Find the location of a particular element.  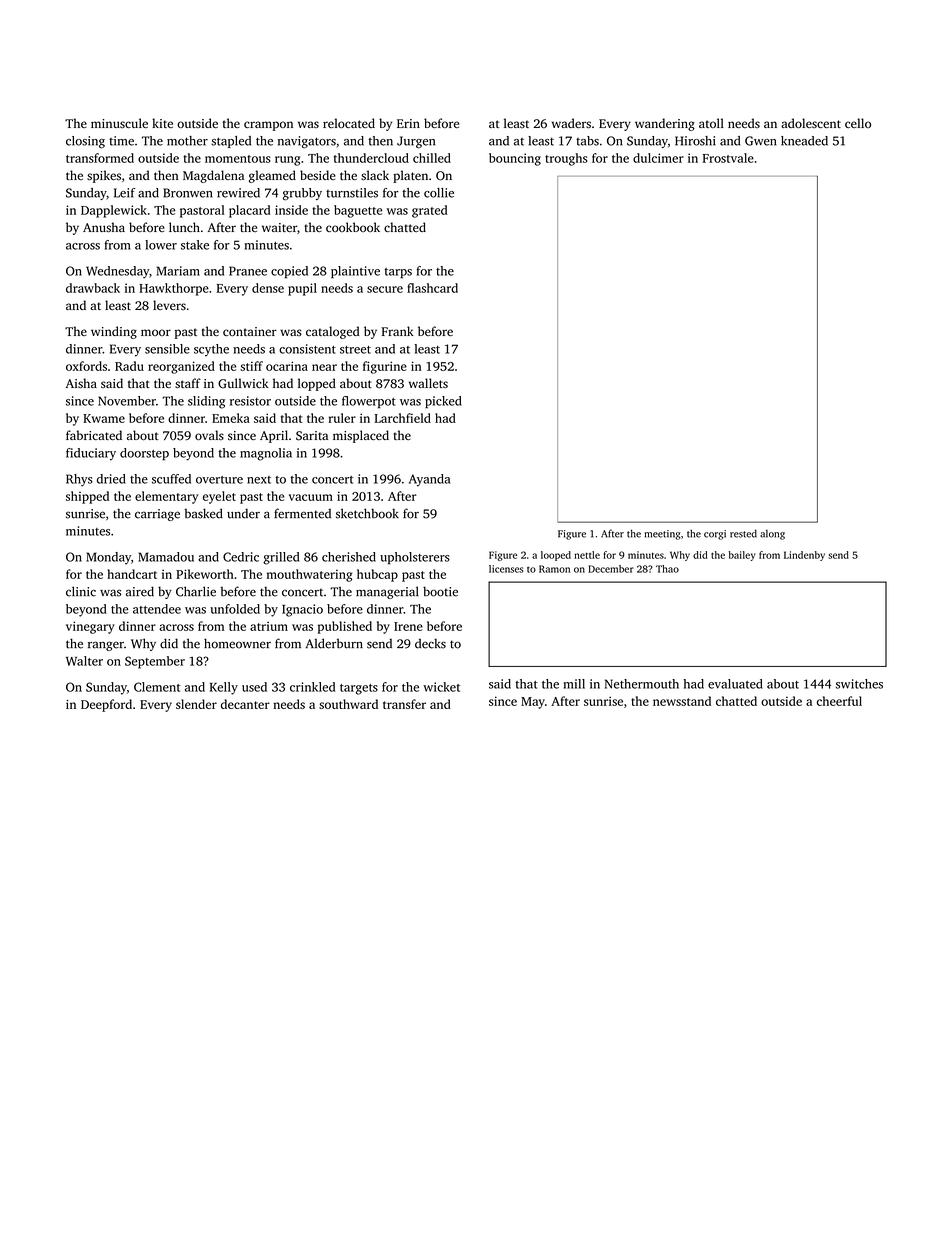

drawback is located at coordinates (93, 288).
